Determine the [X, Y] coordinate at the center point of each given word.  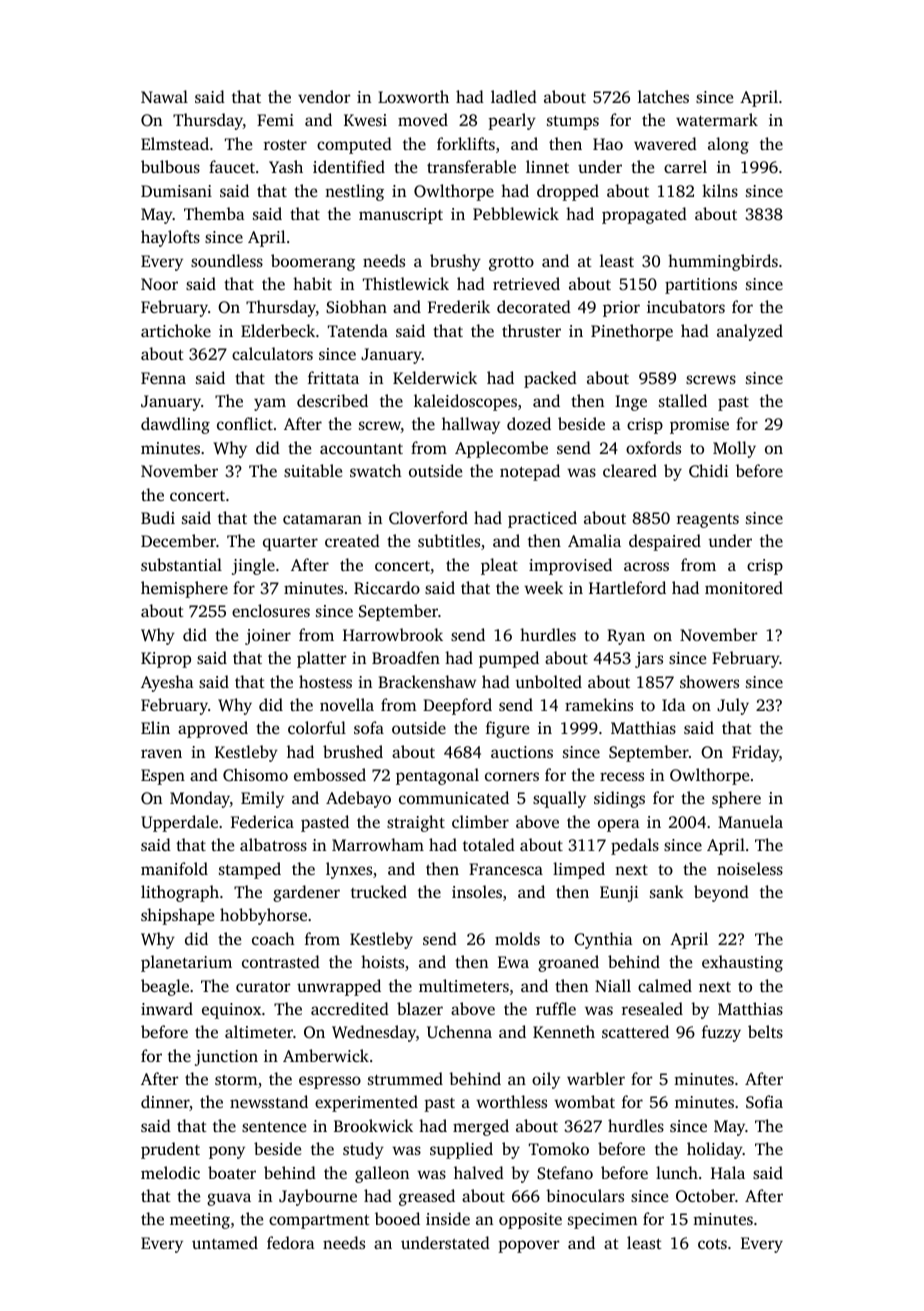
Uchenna [459, 1031]
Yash [286, 166]
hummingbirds [723, 262]
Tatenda [358, 330]
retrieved [526, 283]
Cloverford [428, 517]
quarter [290, 544]
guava [229, 1199]
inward [167, 1008]
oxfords [653, 447]
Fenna [163, 378]
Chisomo [255, 775]
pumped [509, 659]
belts [765, 1031]
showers [709, 681]
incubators [686, 306]
